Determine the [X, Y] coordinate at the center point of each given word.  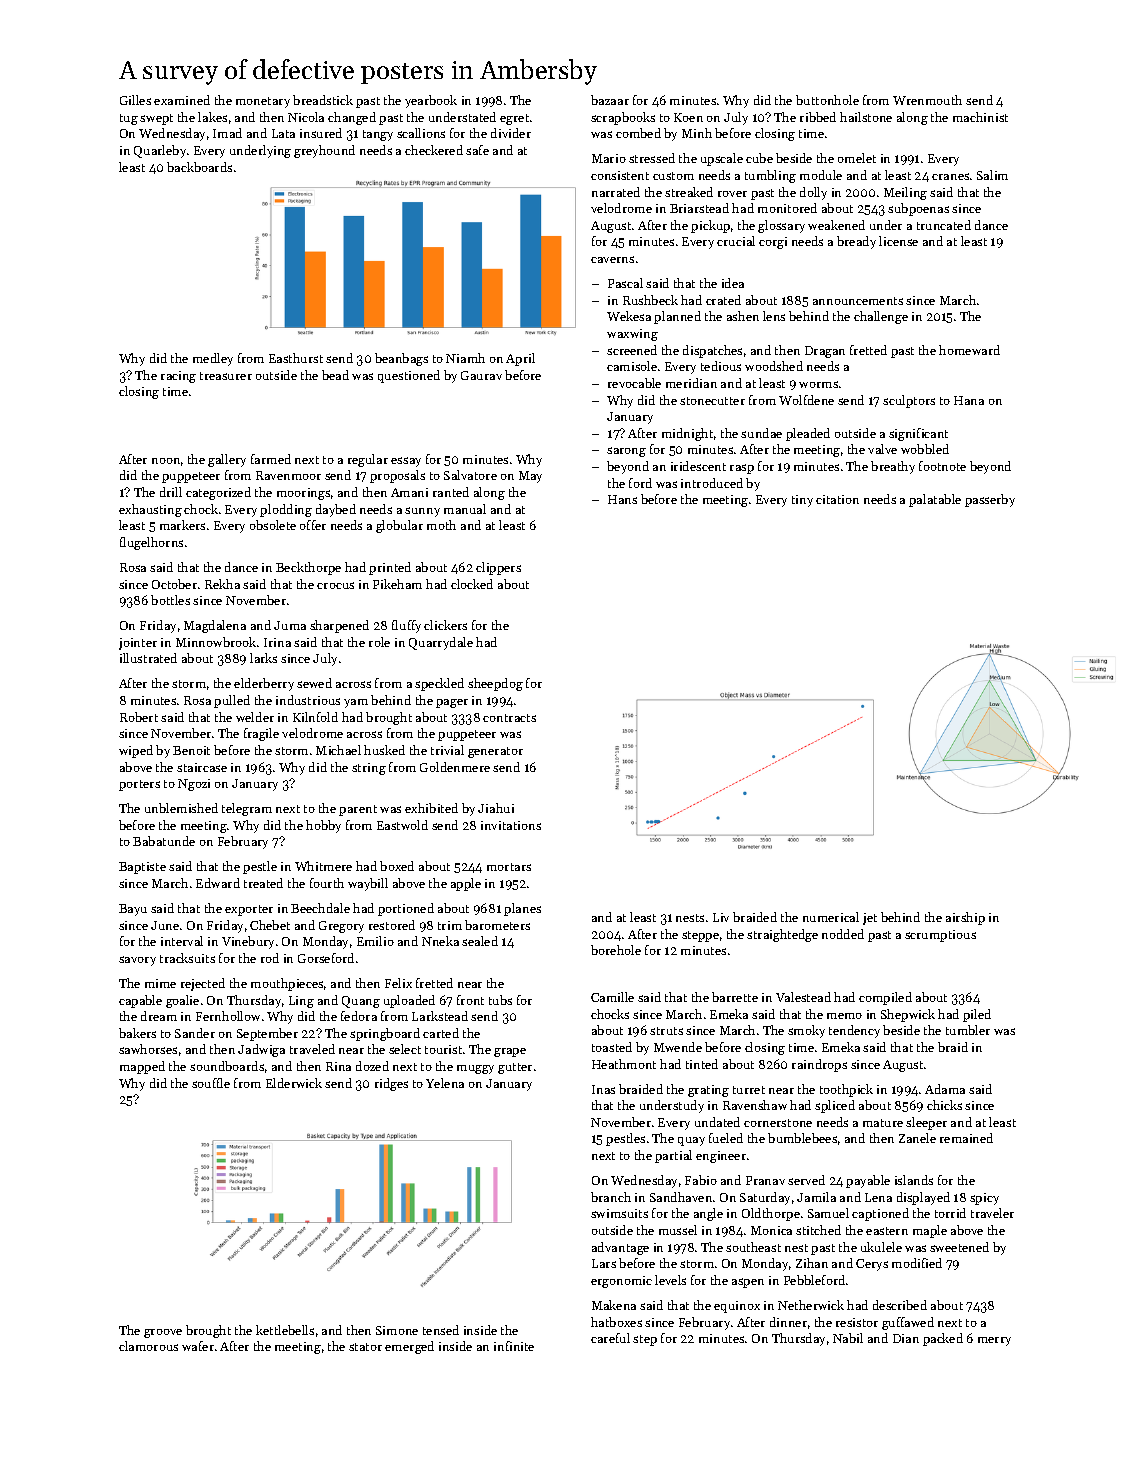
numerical [831, 917]
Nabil [848, 1338]
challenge [881, 317]
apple [466, 884]
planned [677, 317]
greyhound [324, 151]
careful [610, 1338]
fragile [261, 734]
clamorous [148, 1346]
